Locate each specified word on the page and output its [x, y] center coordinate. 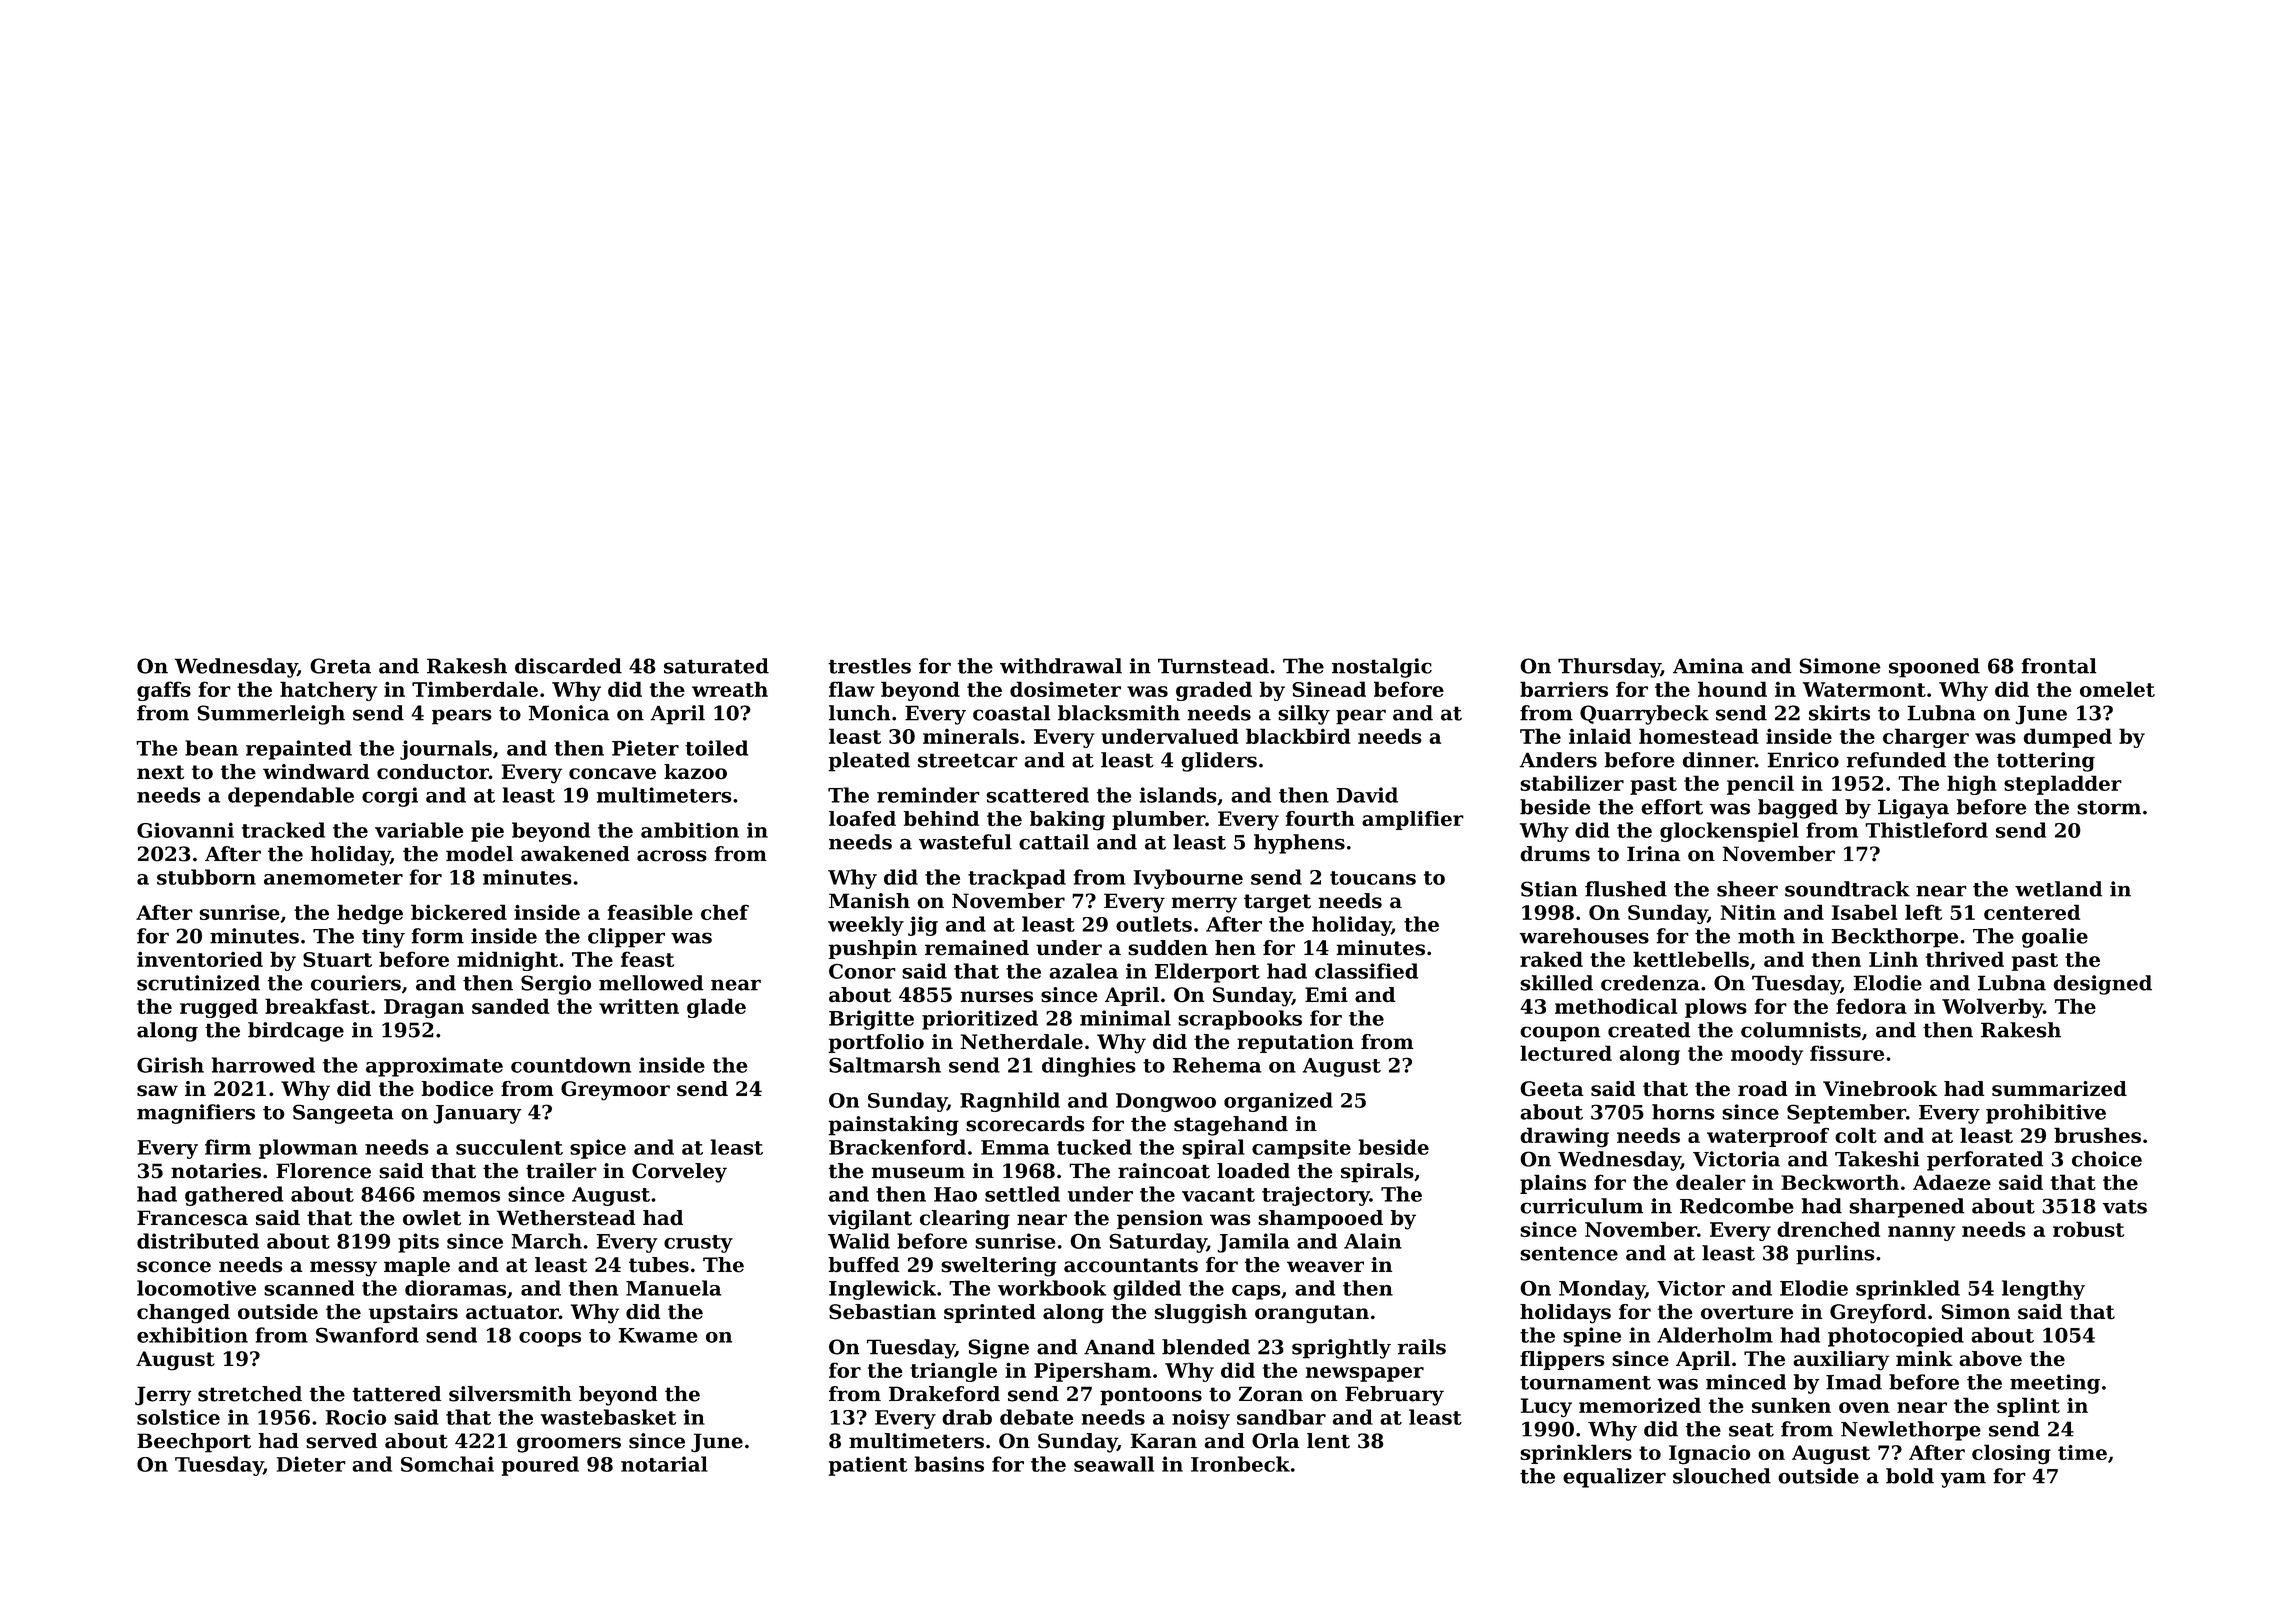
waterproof [1768, 1137]
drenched [1828, 1229]
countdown [571, 1065]
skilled [1556, 983]
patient [868, 1466]
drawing [1564, 1137]
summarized [2059, 1089]
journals [446, 750]
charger [1926, 738]
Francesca [192, 1218]
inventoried [200, 959]
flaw [852, 689]
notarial [664, 1464]
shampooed [1320, 1219]
